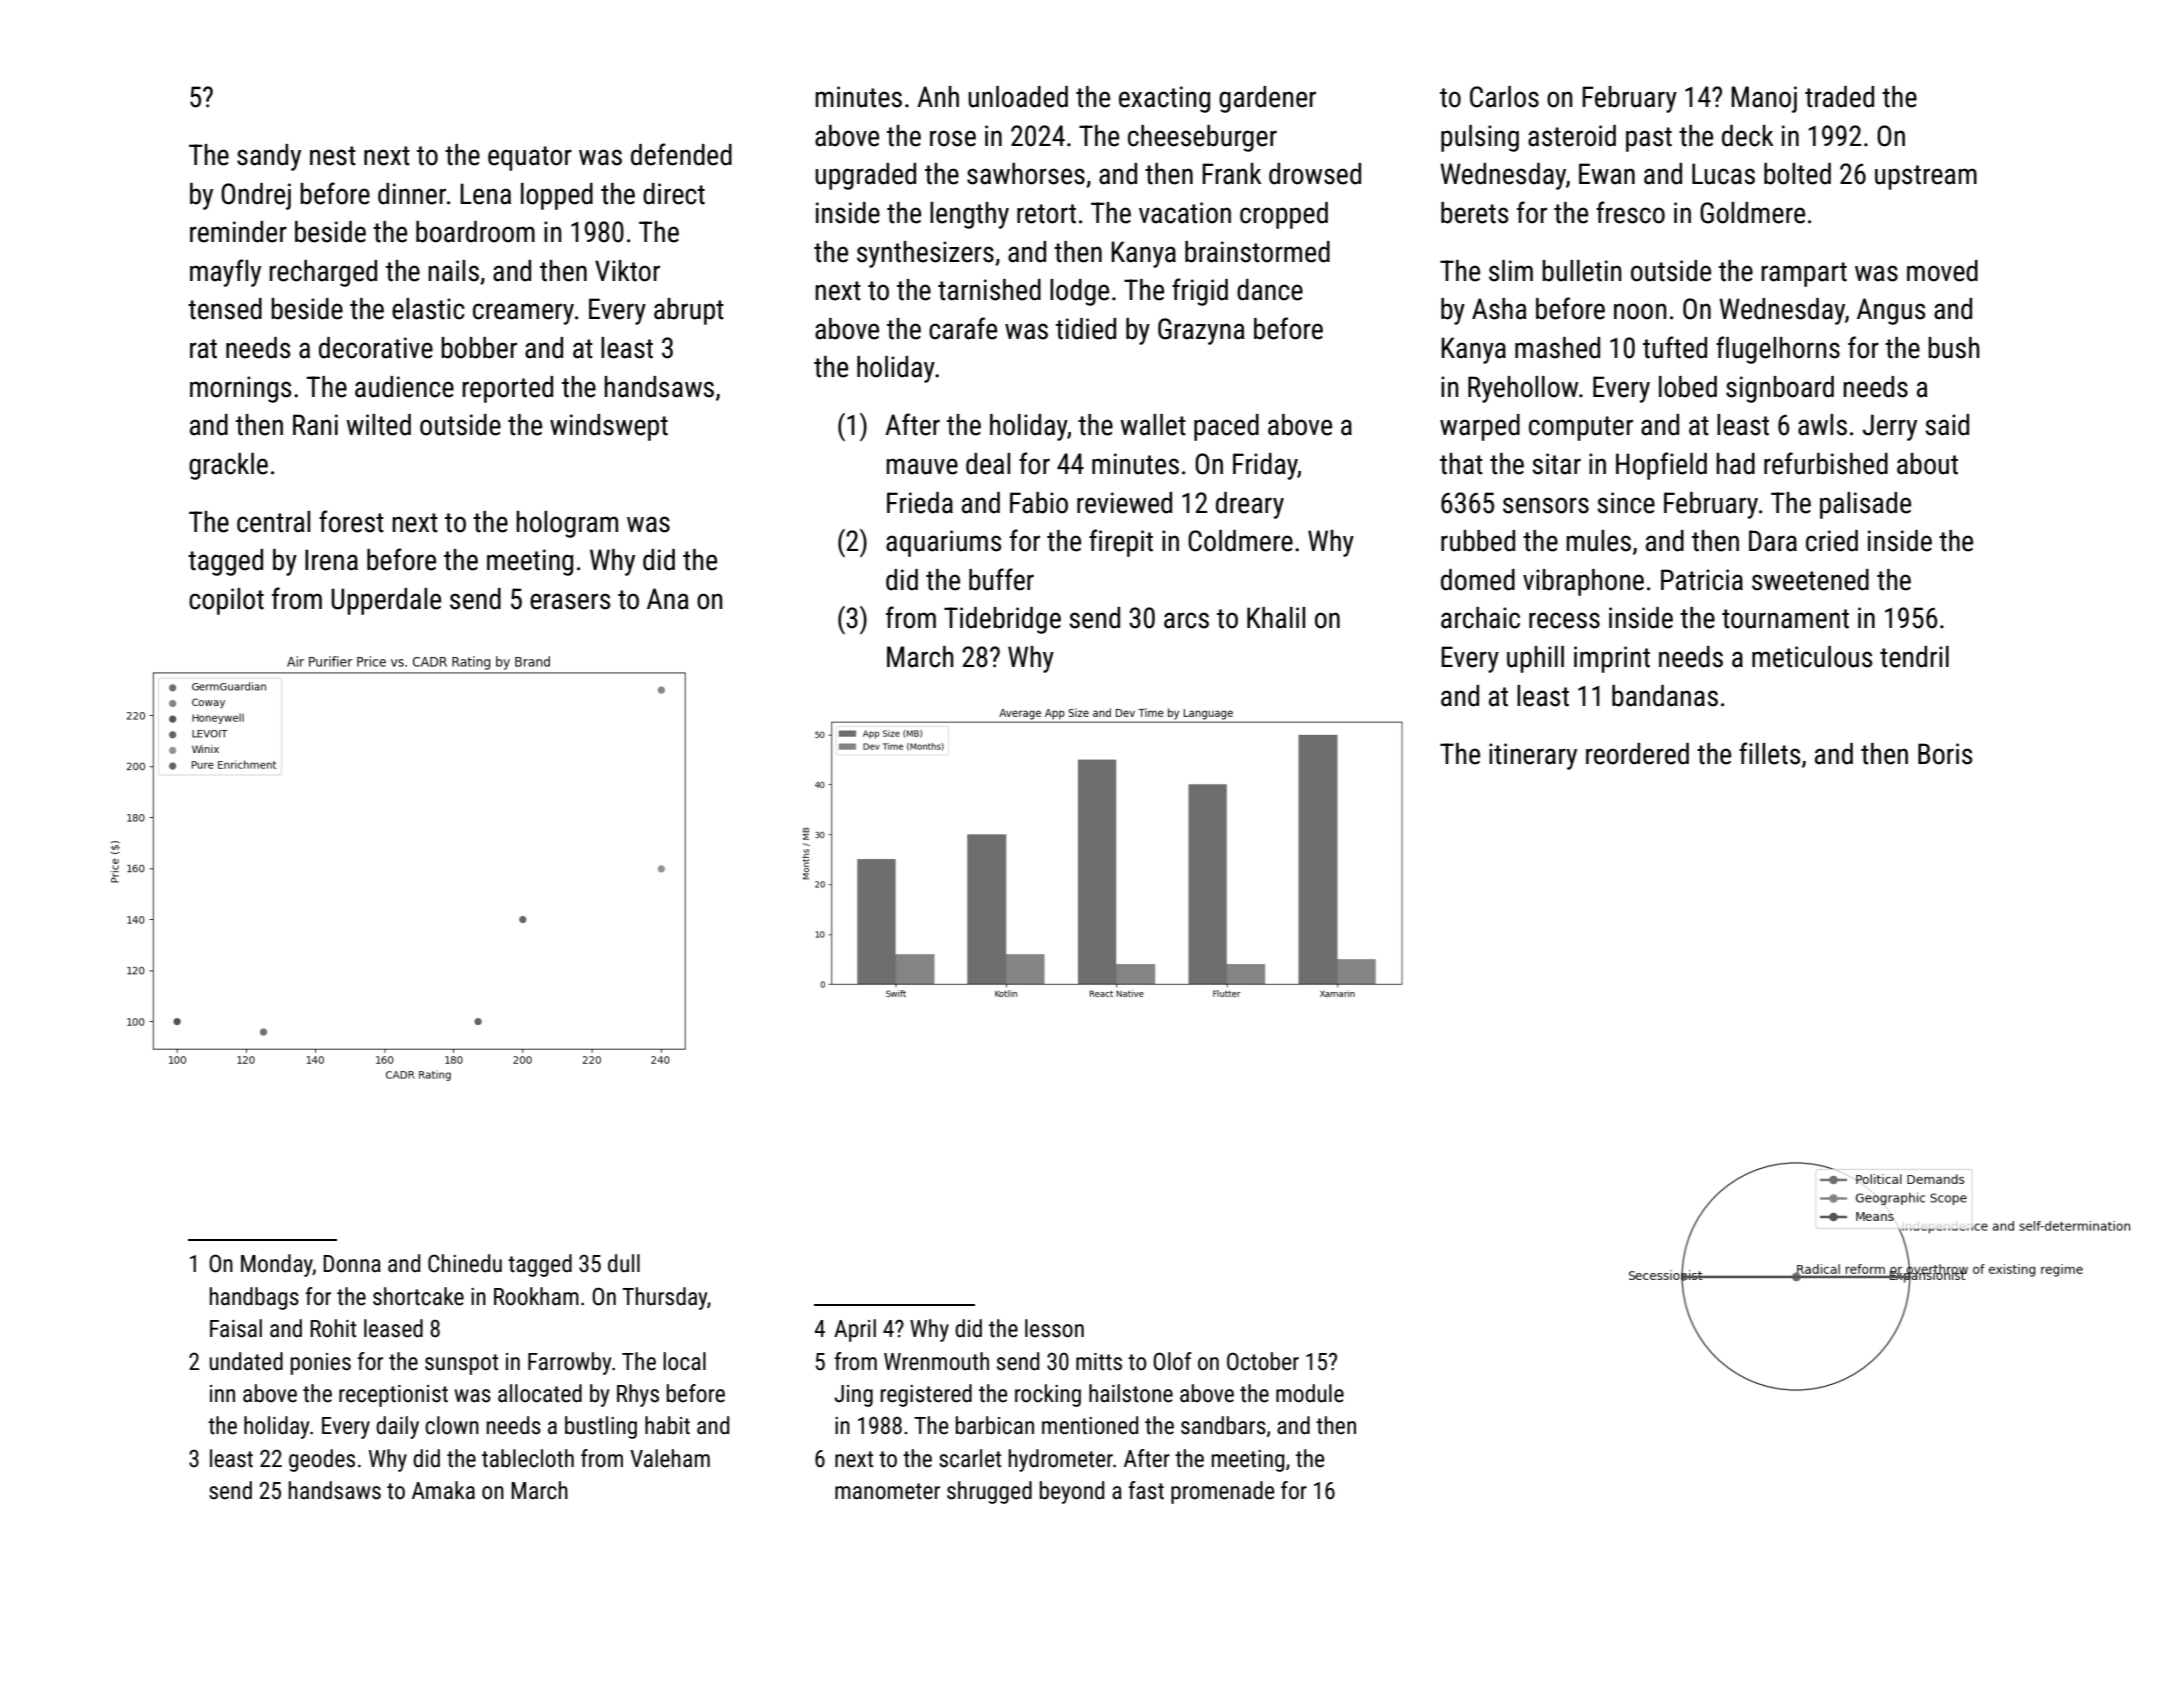 The height and width of the document is (1683, 2178). I want to click on Carlos, so click(1504, 97).
